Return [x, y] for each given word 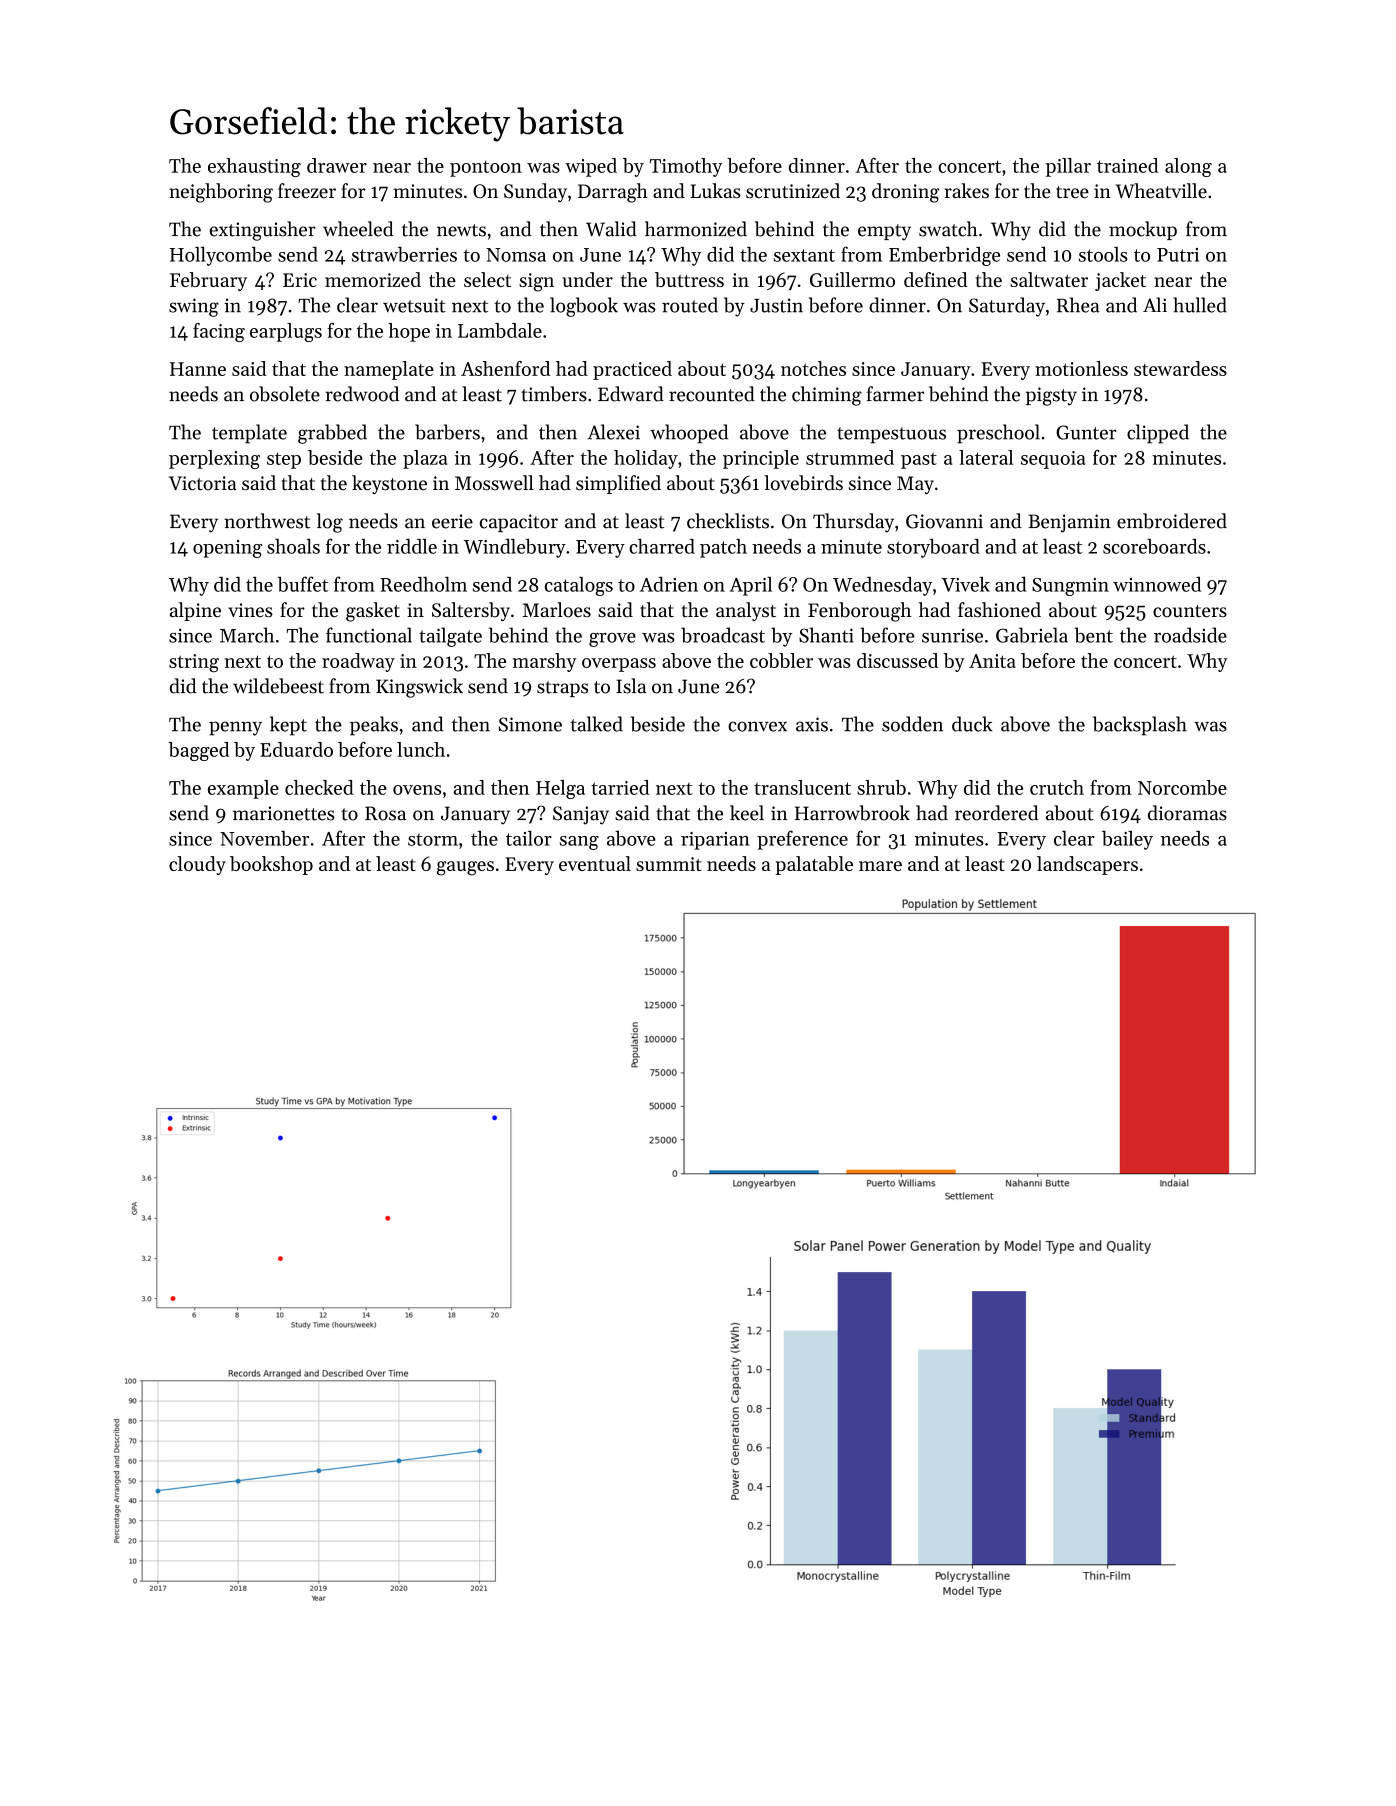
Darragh [613, 193]
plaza [425, 459]
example [243, 789]
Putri [1178, 255]
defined [936, 279]
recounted [712, 394]
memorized [373, 279]
